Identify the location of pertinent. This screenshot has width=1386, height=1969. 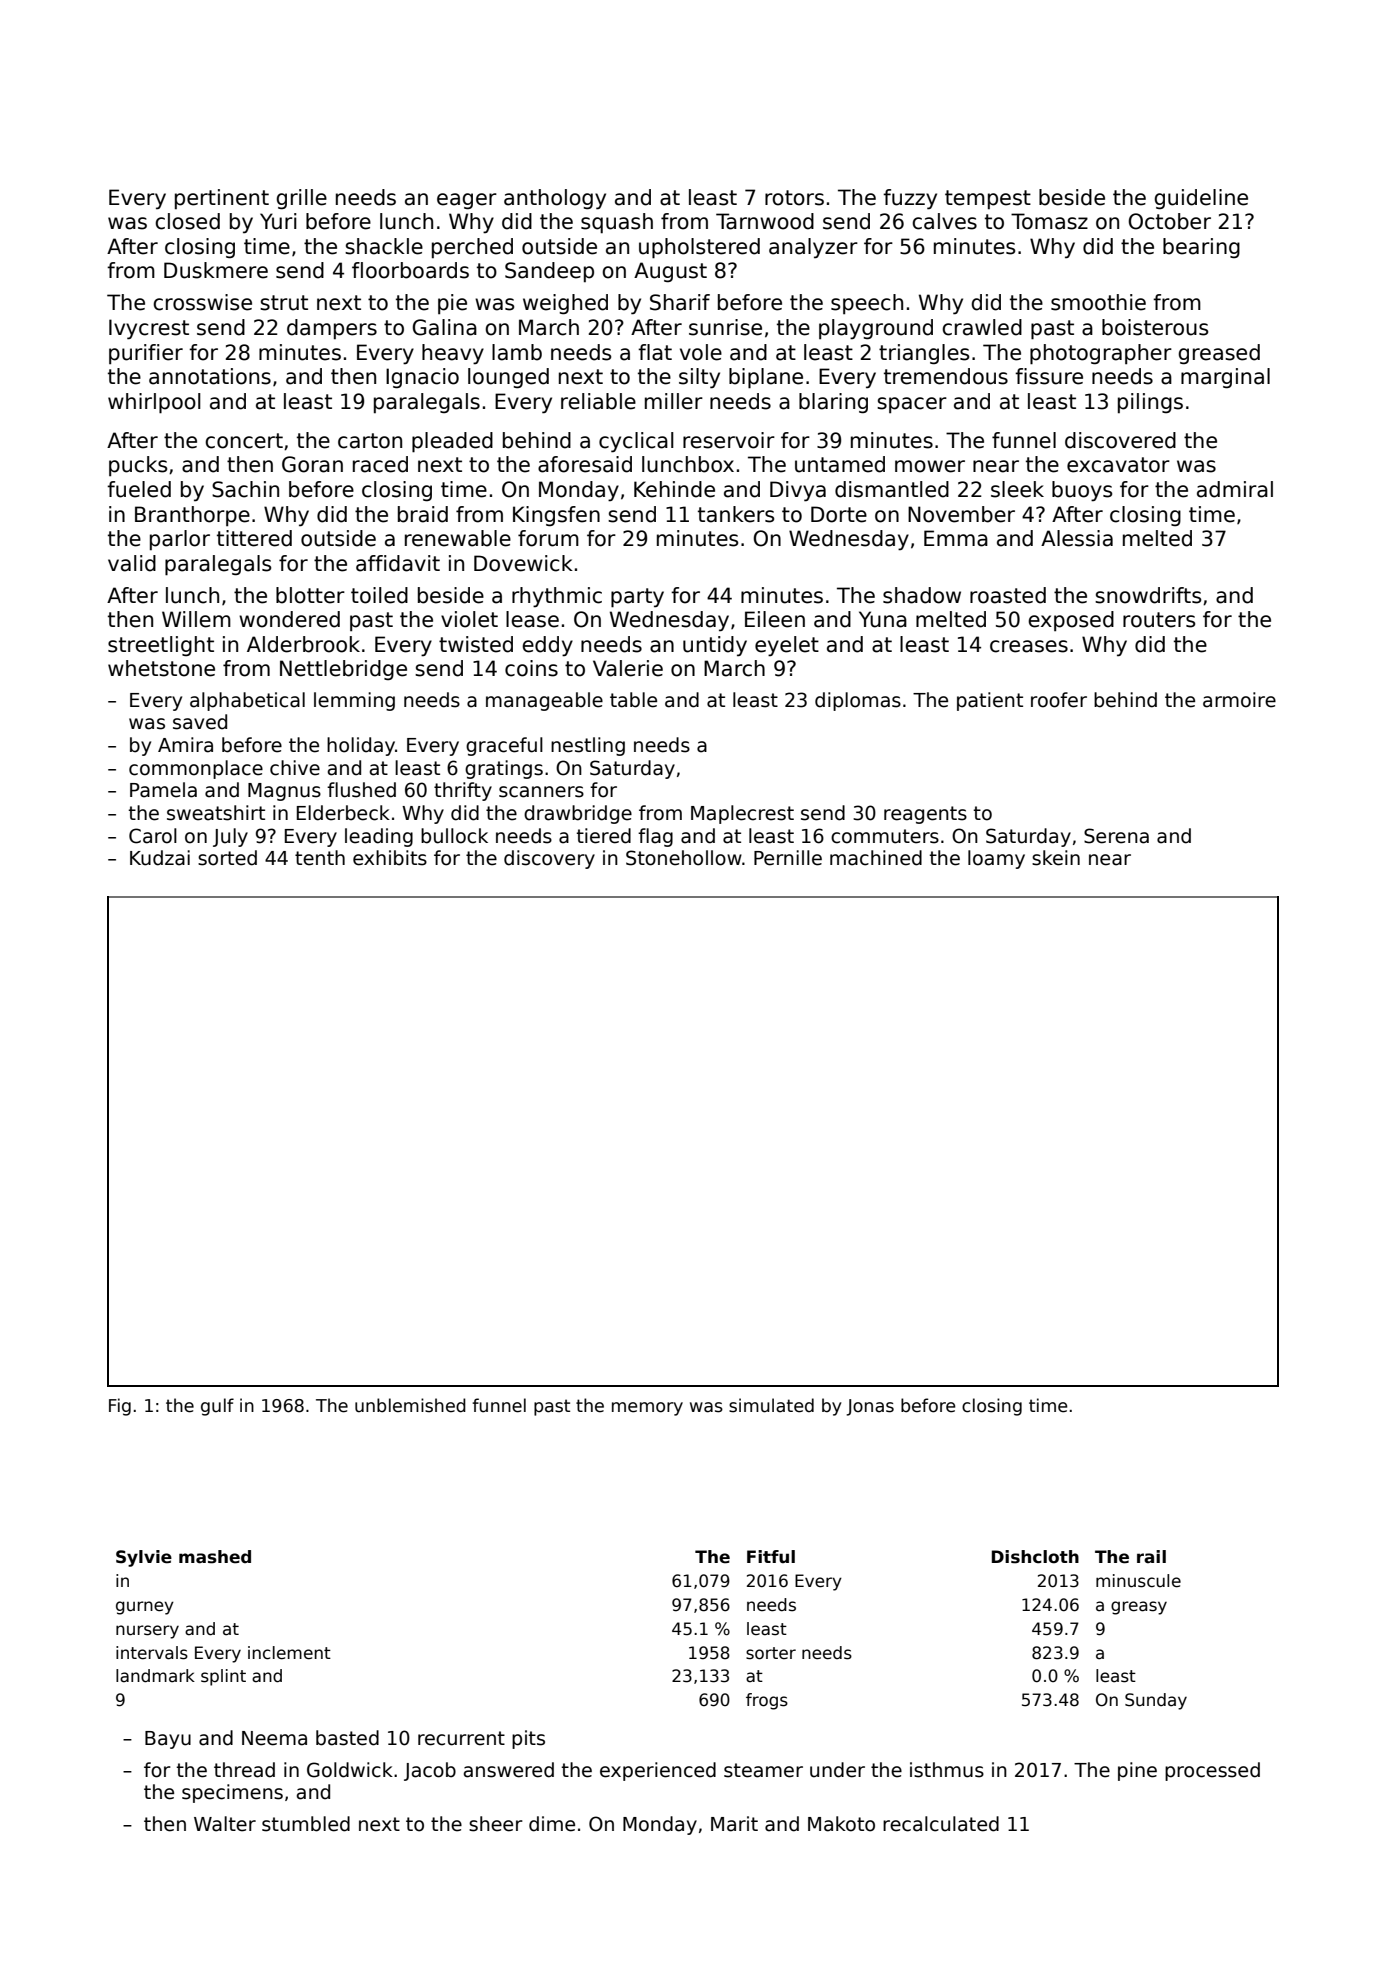
(222, 199).
